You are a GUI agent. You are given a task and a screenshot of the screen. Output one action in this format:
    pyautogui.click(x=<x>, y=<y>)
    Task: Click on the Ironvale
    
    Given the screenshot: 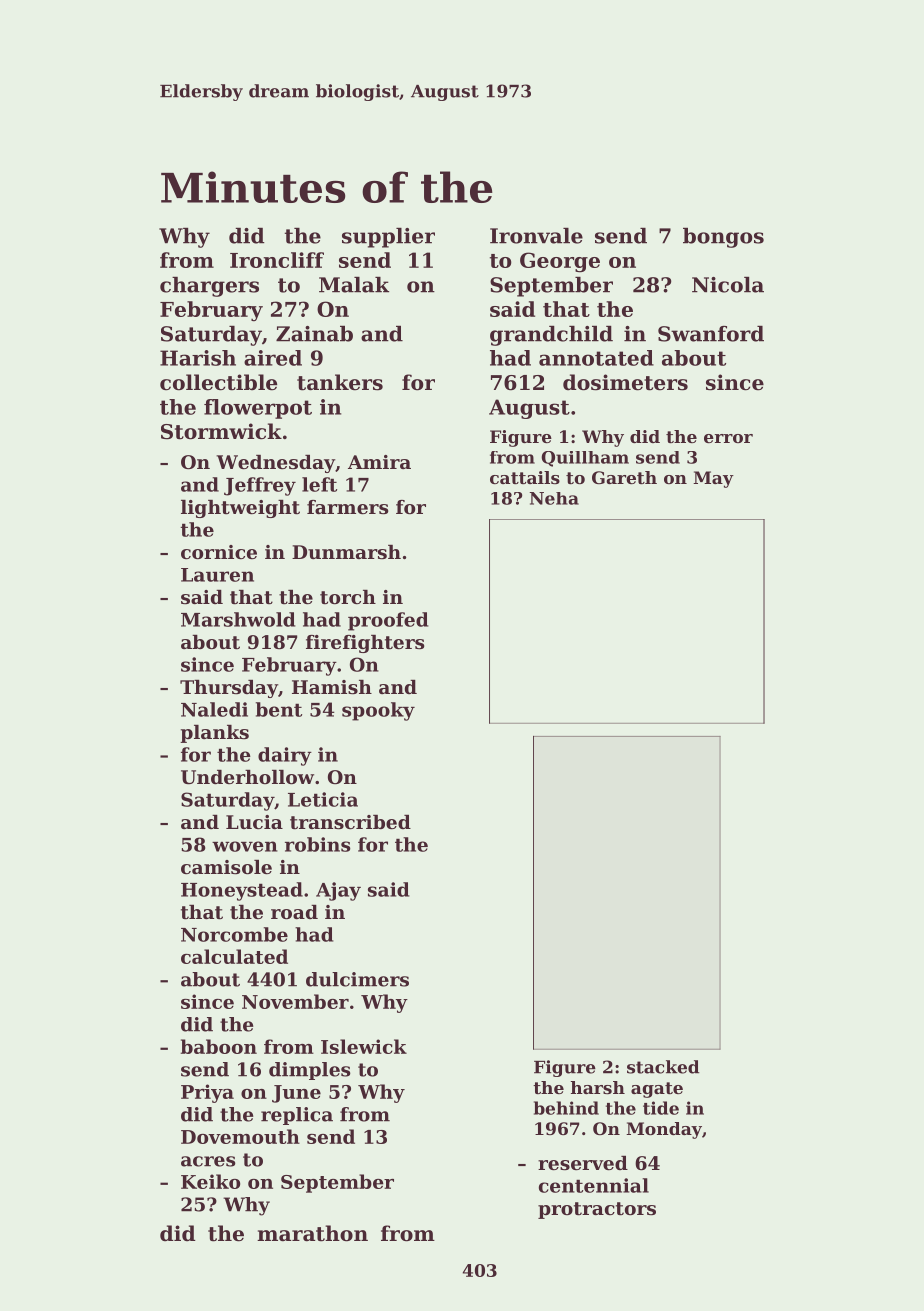 What is the action you would take?
    pyautogui.click(x=536, y=236)
